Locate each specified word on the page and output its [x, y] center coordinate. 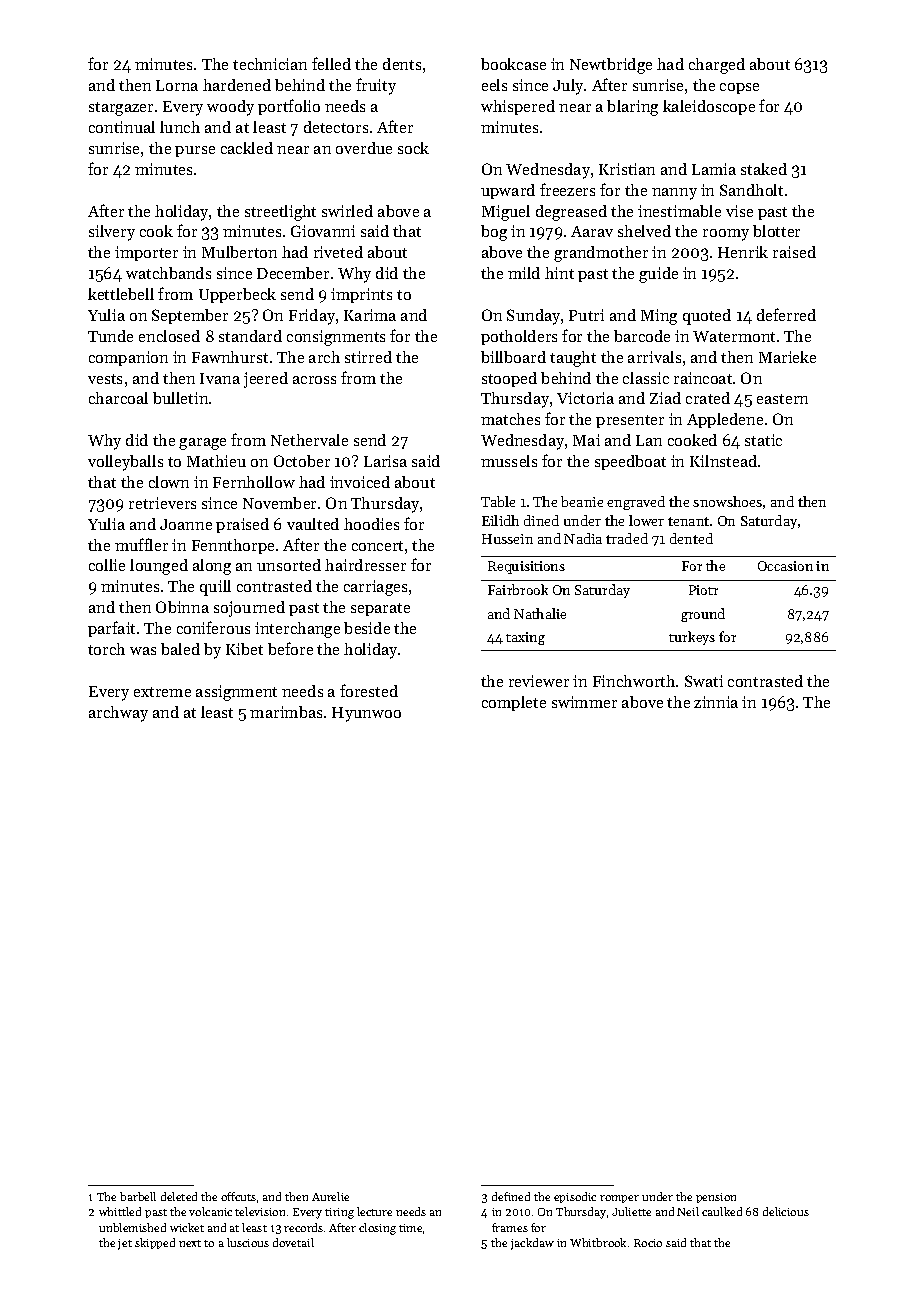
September [190, 316]
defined [511, 1196]
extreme [162, 692]
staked [764, 169]
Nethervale [309, 440]
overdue [364, 148]
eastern [782, 399]
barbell [138, 1196]
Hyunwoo [366, 714]
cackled [247, 148]
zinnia [716, 702]
